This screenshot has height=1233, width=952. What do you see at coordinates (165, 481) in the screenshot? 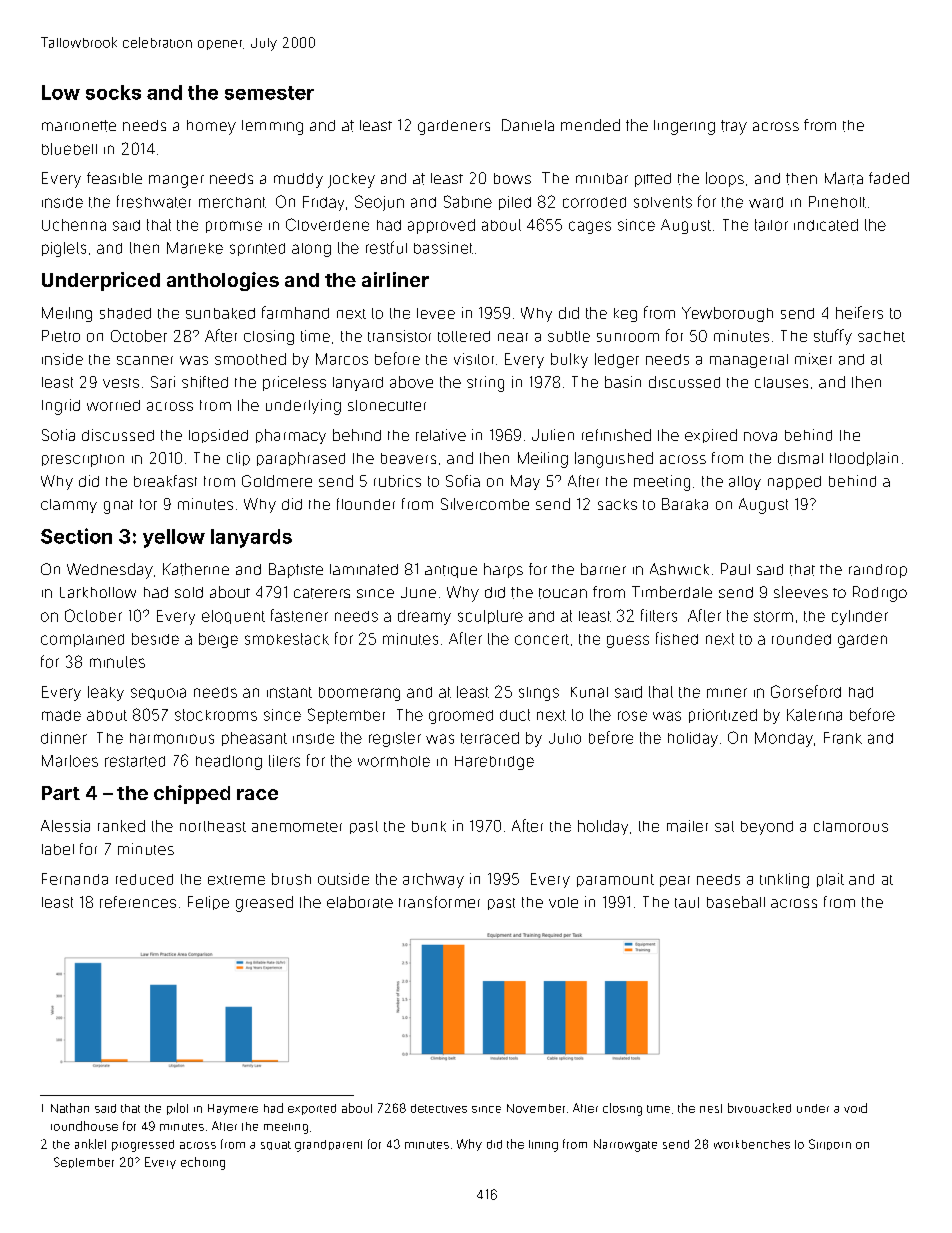
I see `breakfast` at bounding box center [165, 481].
